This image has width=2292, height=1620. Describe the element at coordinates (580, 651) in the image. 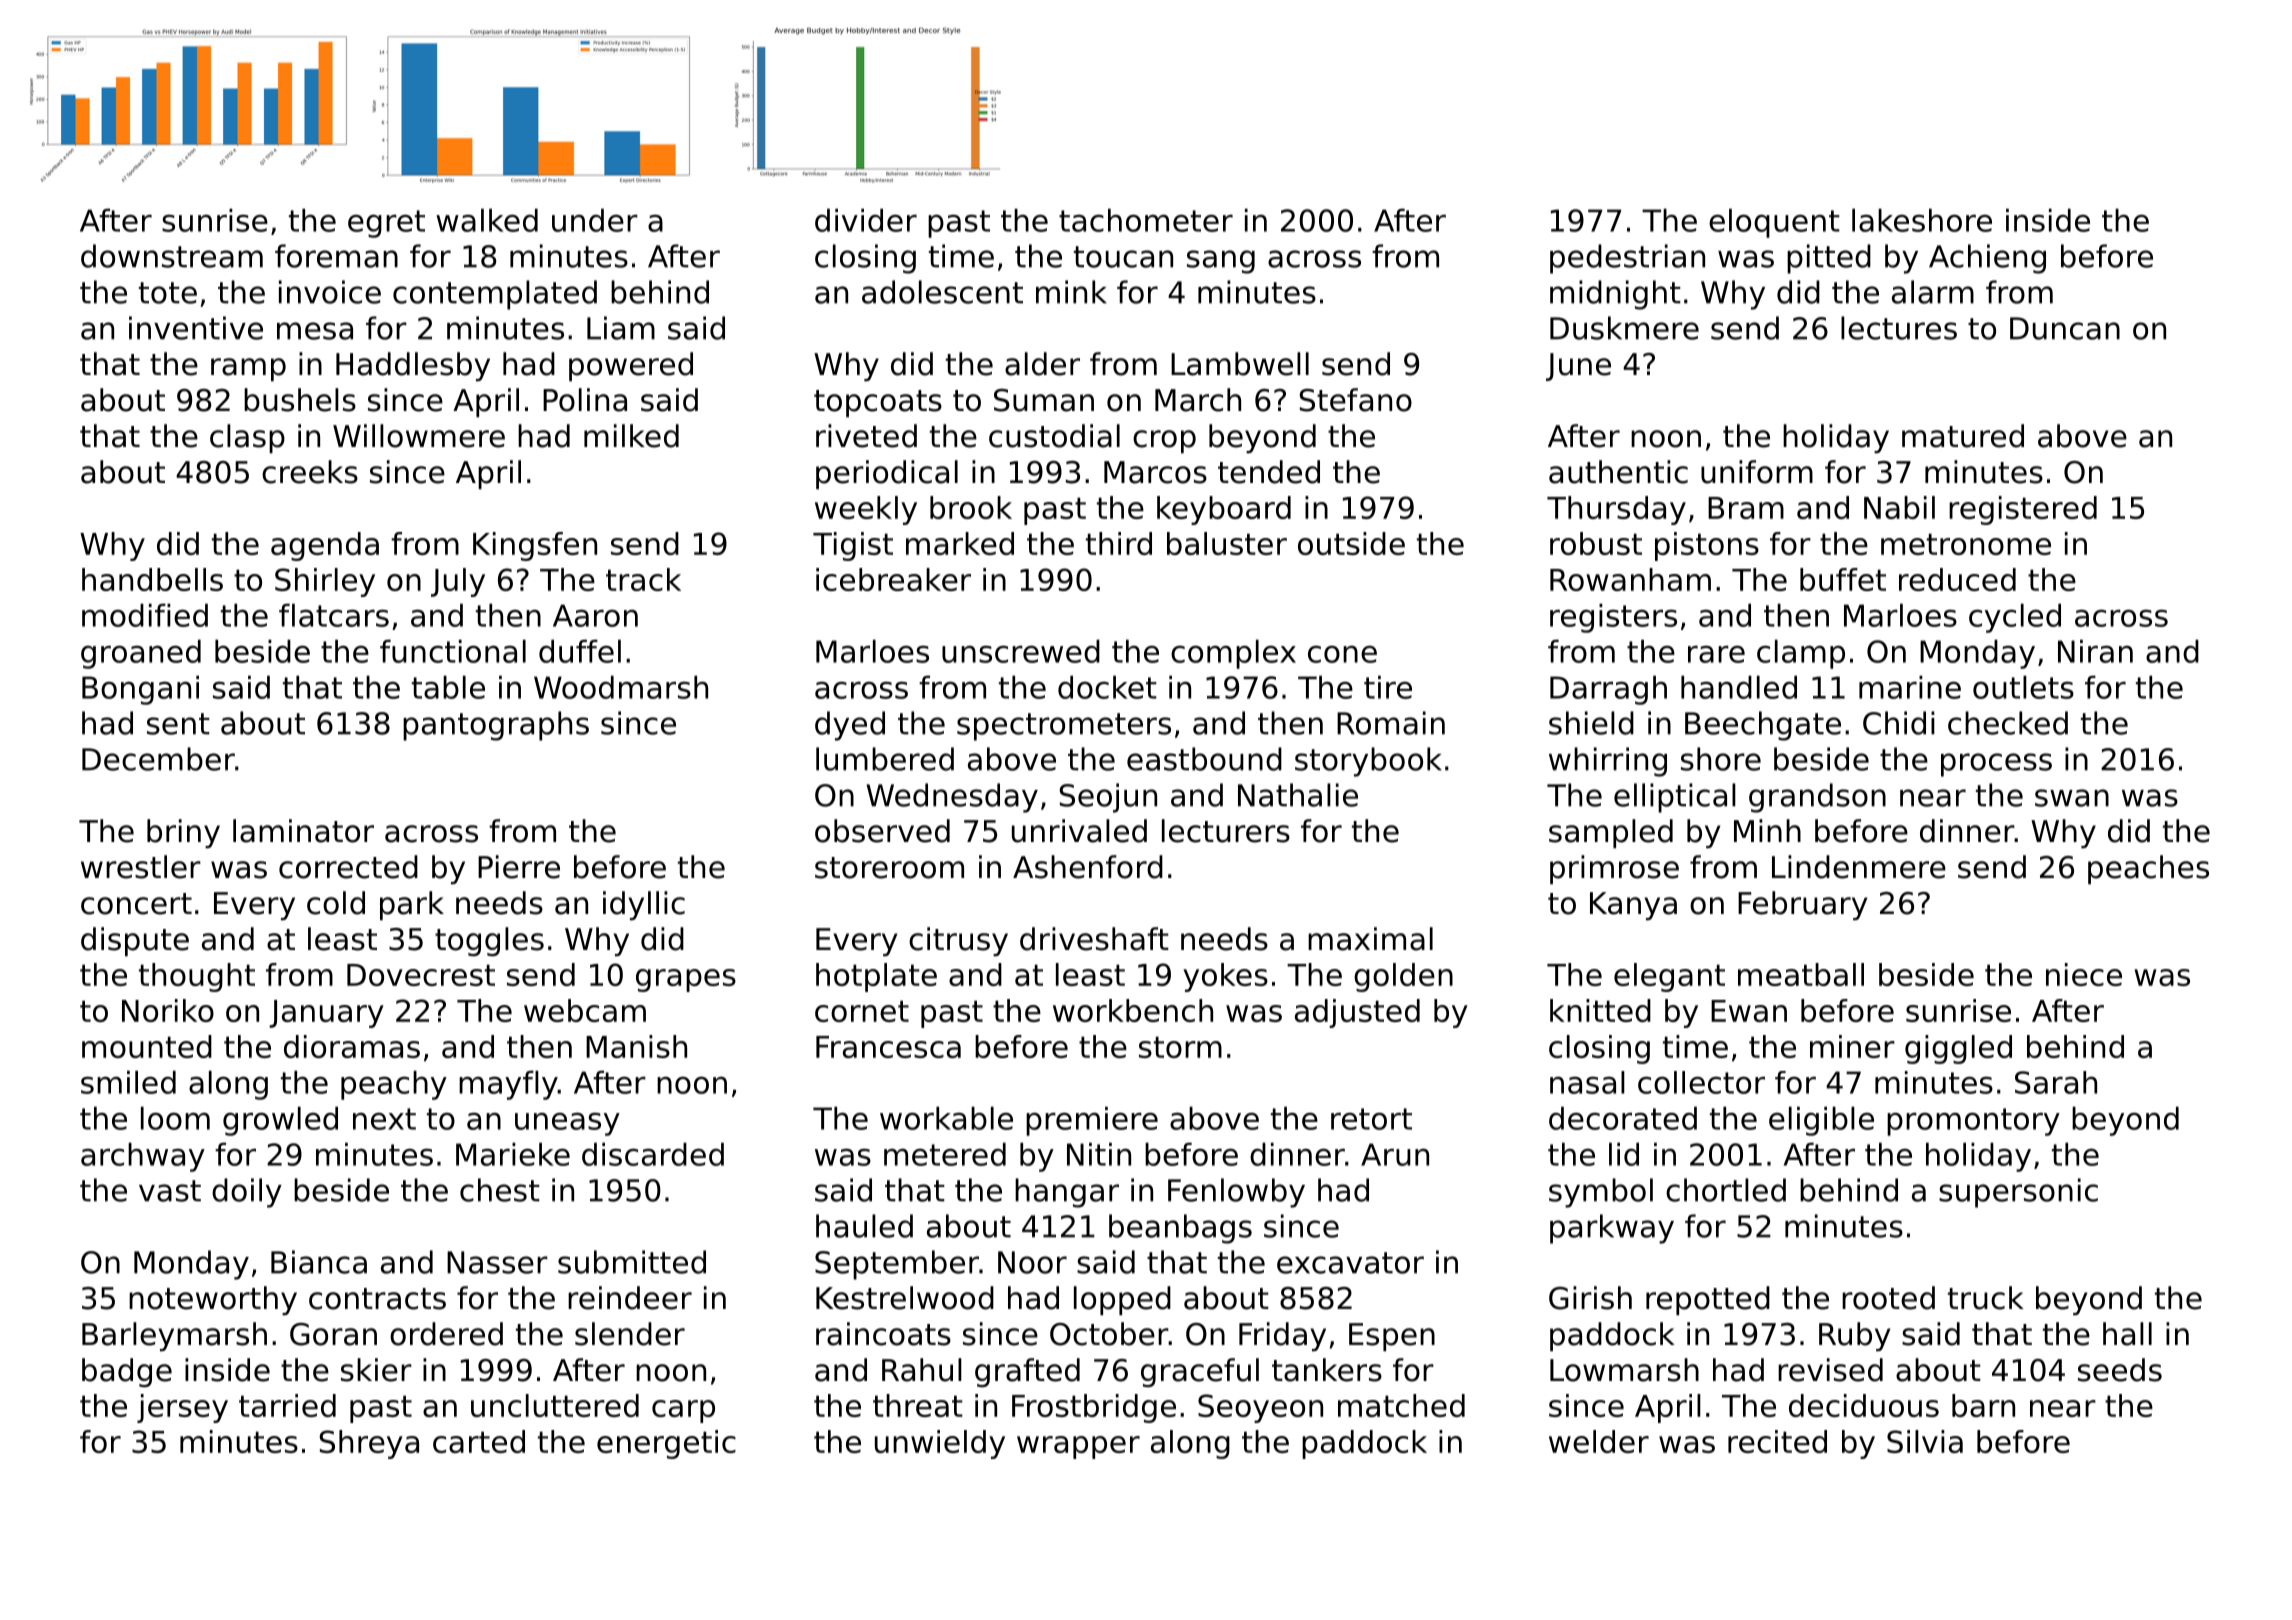

I see `duffel` at that location.
